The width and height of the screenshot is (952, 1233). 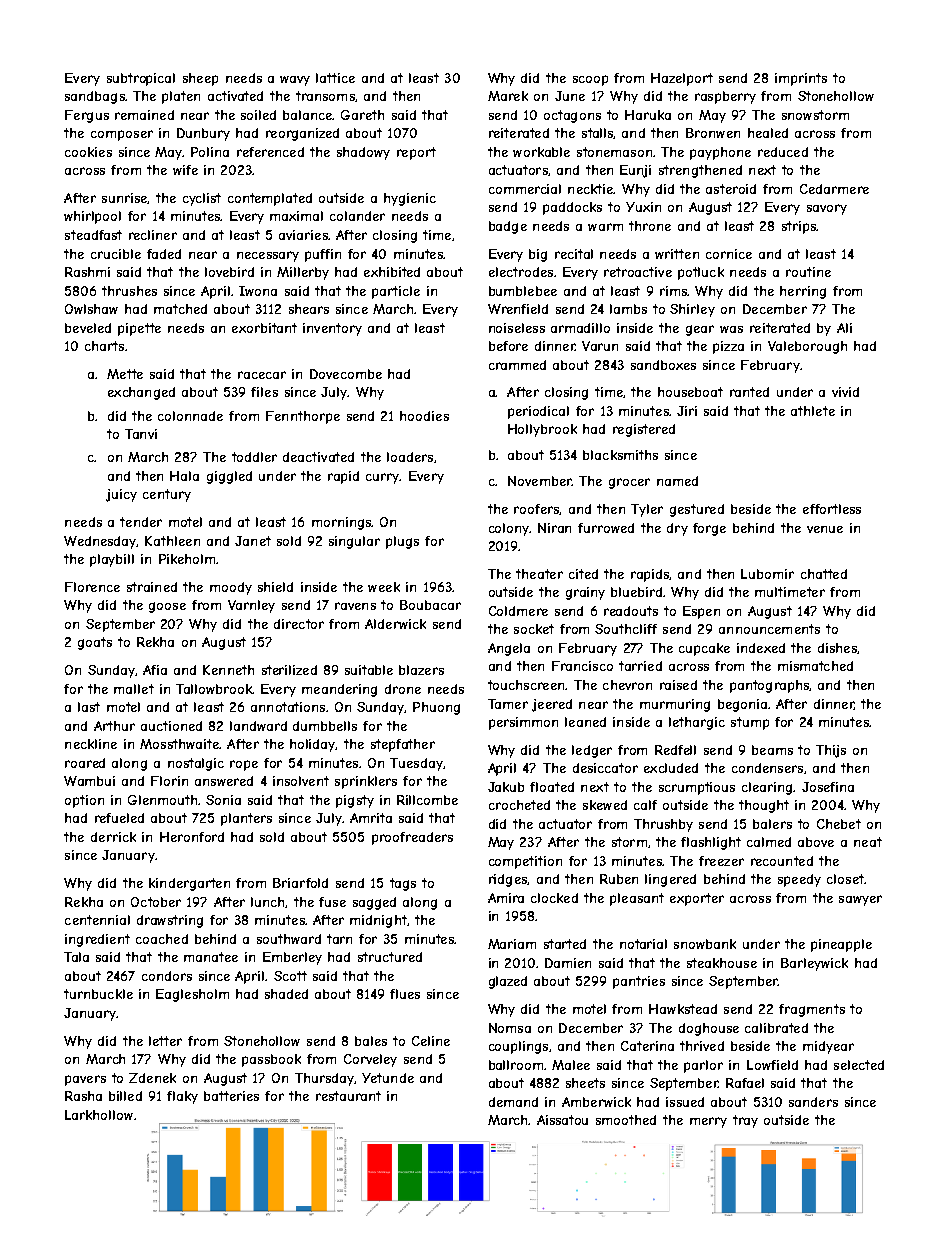 What do you see at coordinates (554, 528) in the screenshot?
I see `Niran` at bounding box center [554, 528].
